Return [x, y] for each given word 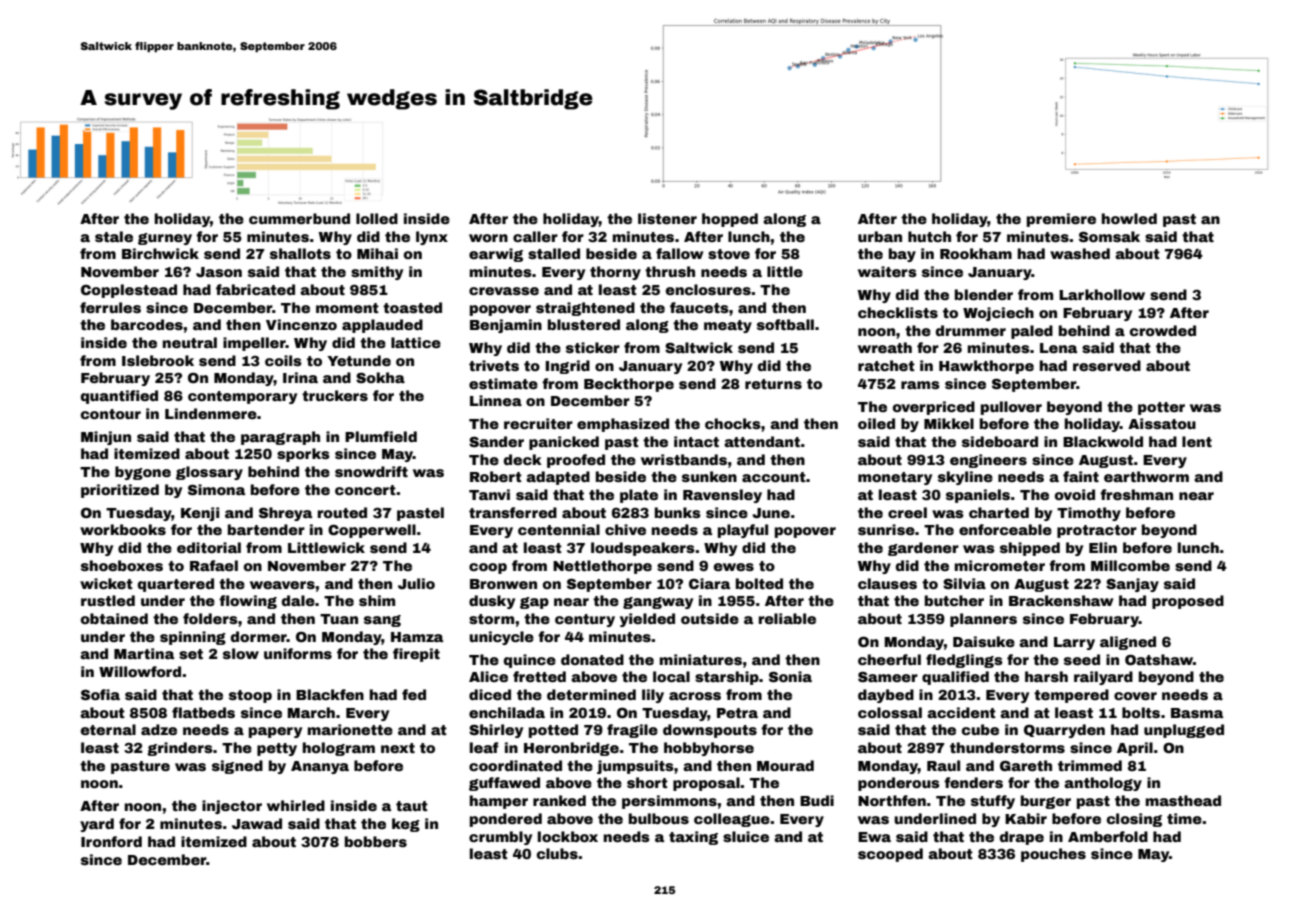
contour [111, 414]
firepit [416, 655]
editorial [209, 547]
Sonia [790, 676]
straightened [585, 309]
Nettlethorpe [602, 567]
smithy [377, 273]
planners [983, 620]
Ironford [111, 841]
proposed [1188, 602]
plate [639, 496]
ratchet [886, 365]
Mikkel [949, 423]
